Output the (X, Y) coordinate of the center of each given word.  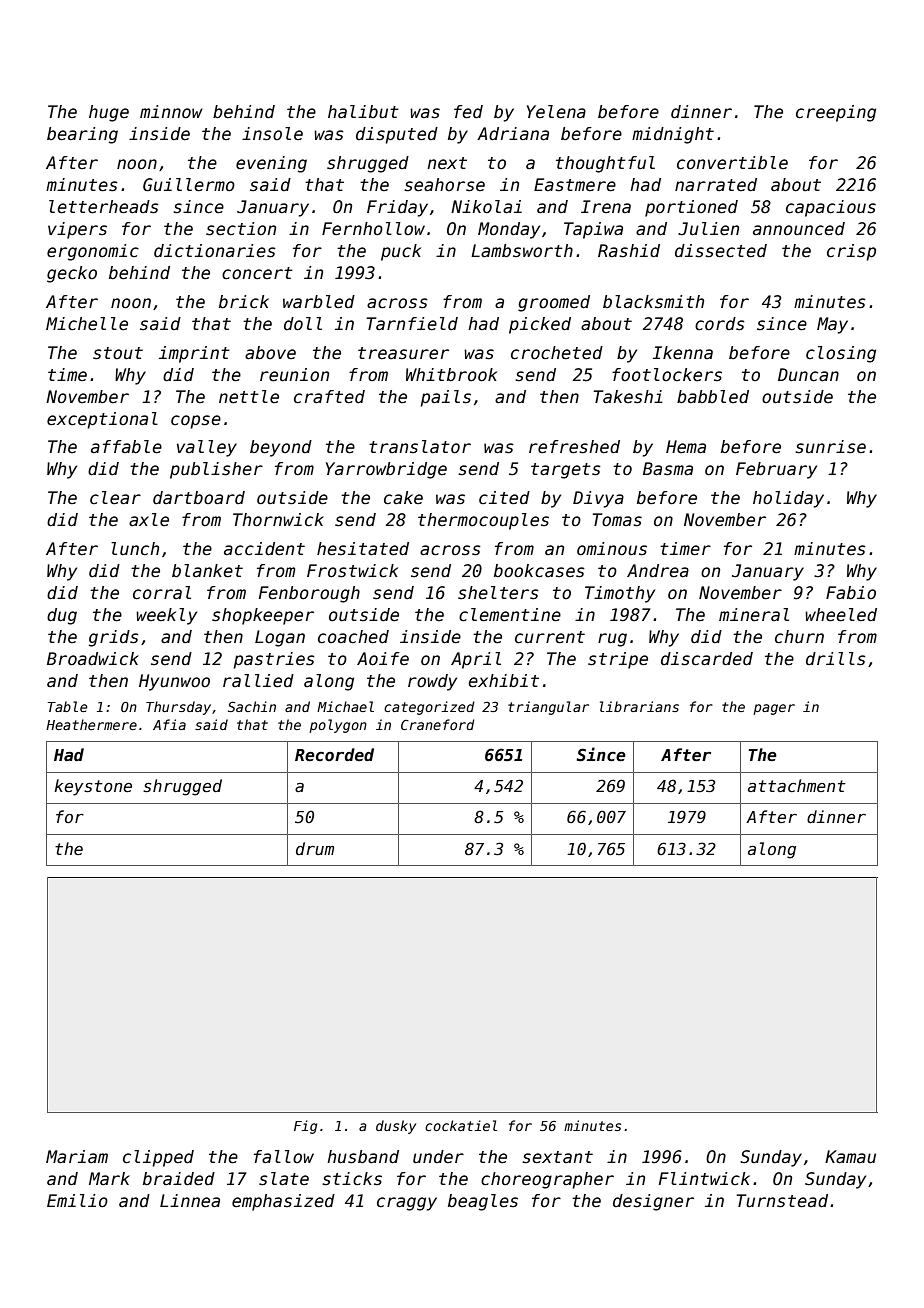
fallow (284, 1157)
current (550, 637)
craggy (407, 1204)
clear (115, 498)
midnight (673, 135)
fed (468, 112)
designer (653, 1202)
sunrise (830, 447)
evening (271, 164)
